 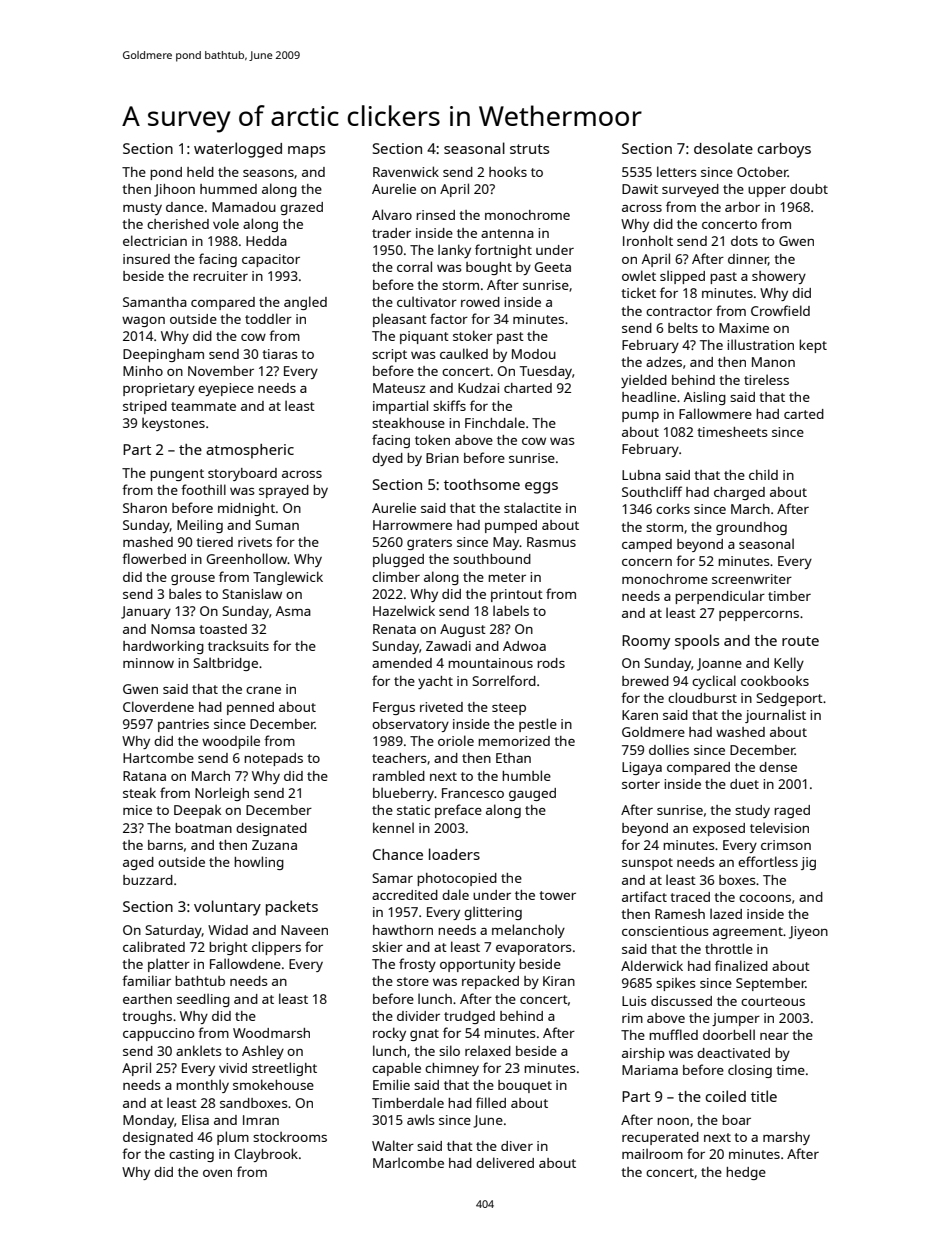 What do you see at coordinates (217, 1173) in the screenshot?
I see `oven` at bounding box center [217, 1173].
